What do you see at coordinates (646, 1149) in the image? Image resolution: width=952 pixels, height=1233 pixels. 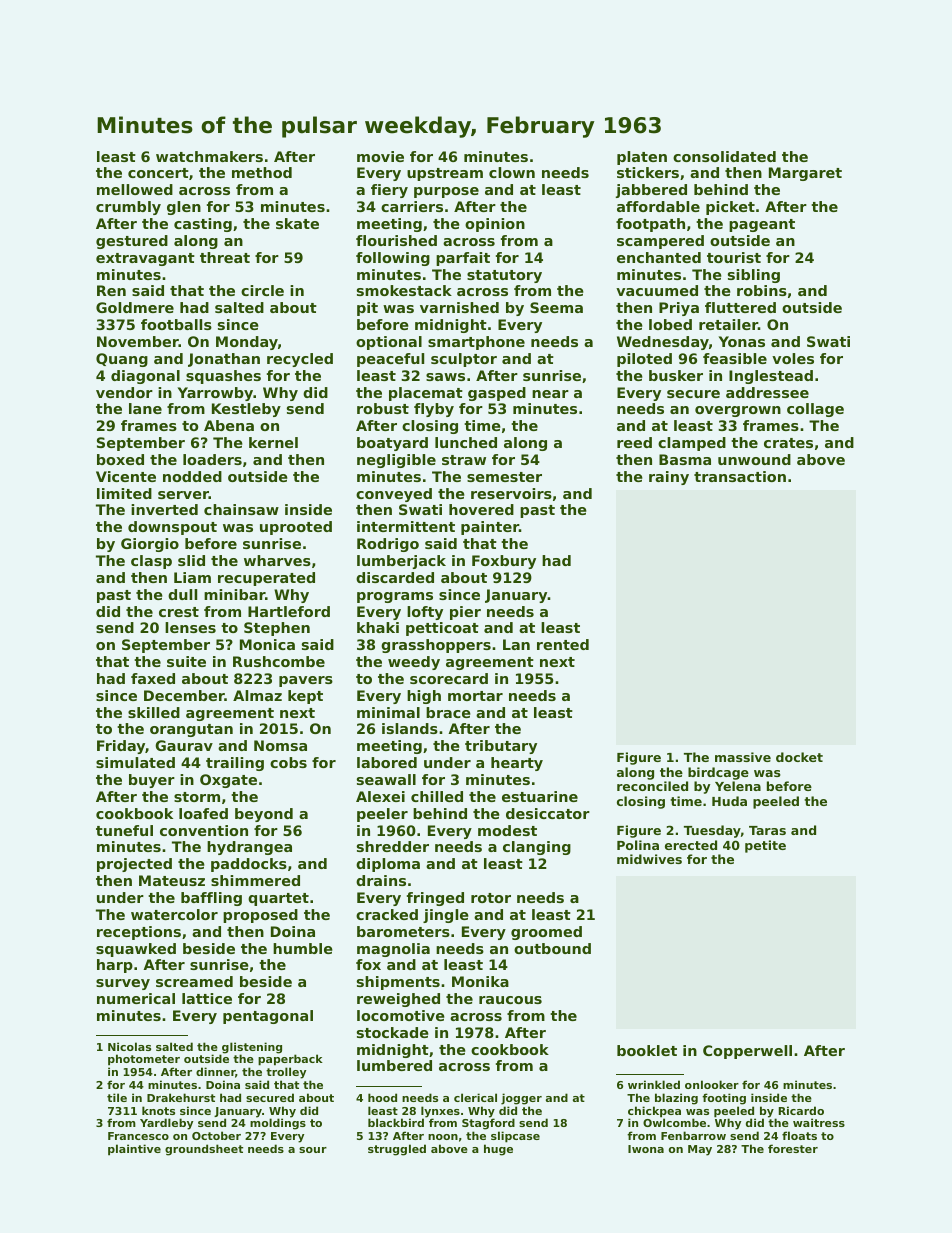 I see `Iwona` at bounding box center [646, 1149].
